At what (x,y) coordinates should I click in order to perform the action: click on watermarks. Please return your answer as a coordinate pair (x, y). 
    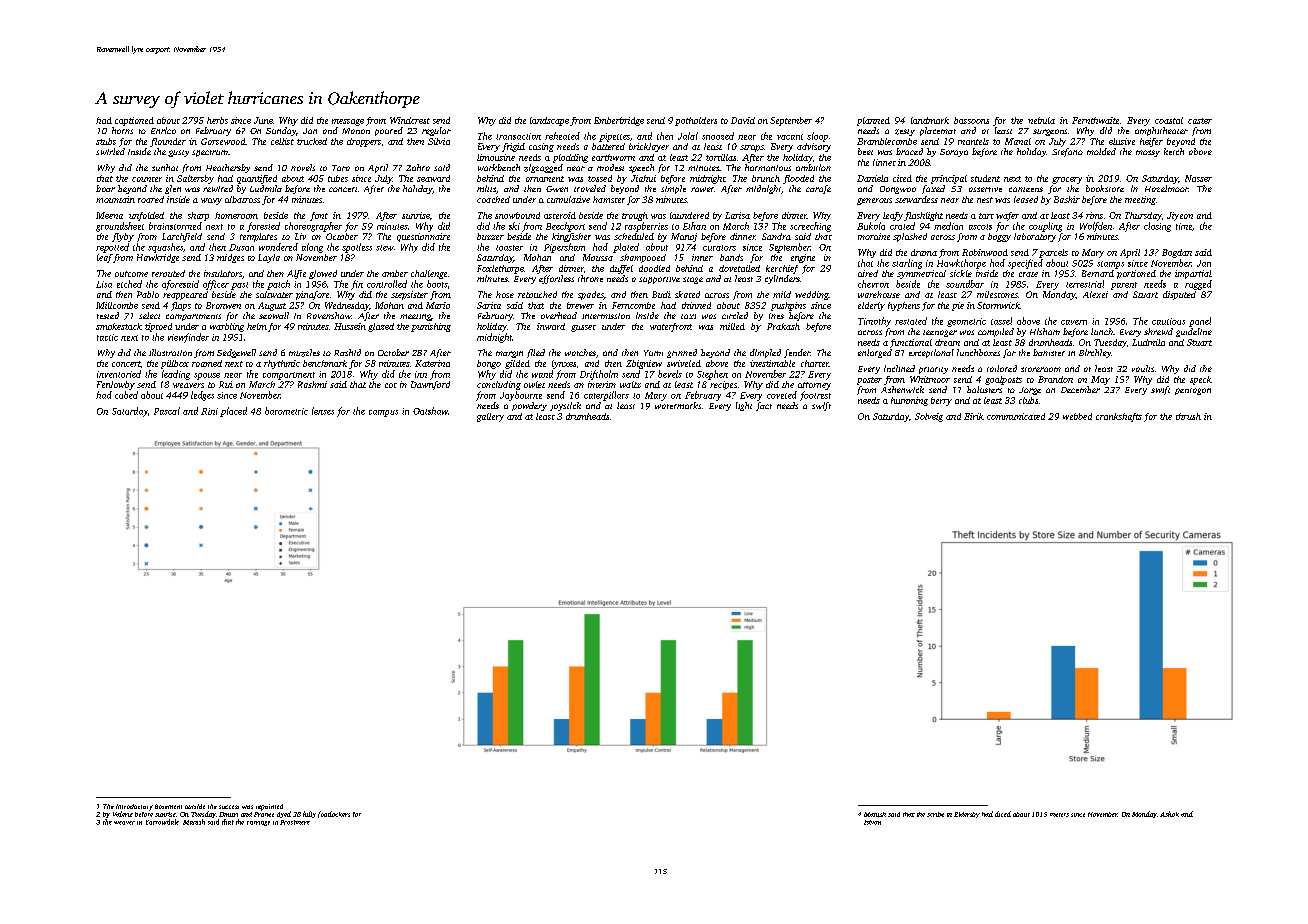
    Looking at the image, I should click on (678, 405).
